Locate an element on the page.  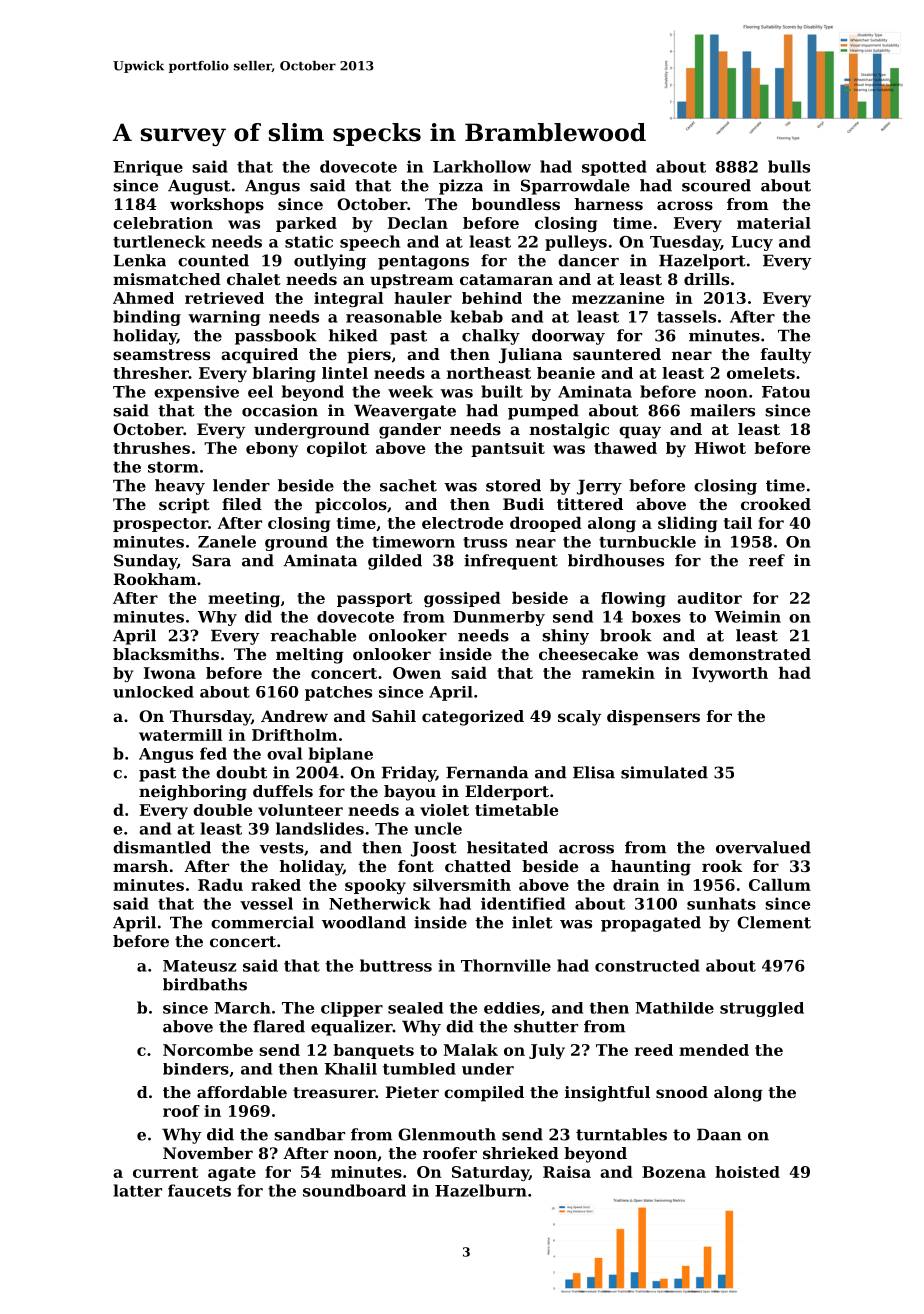
sauntered is located at coordinates (617, 354).
